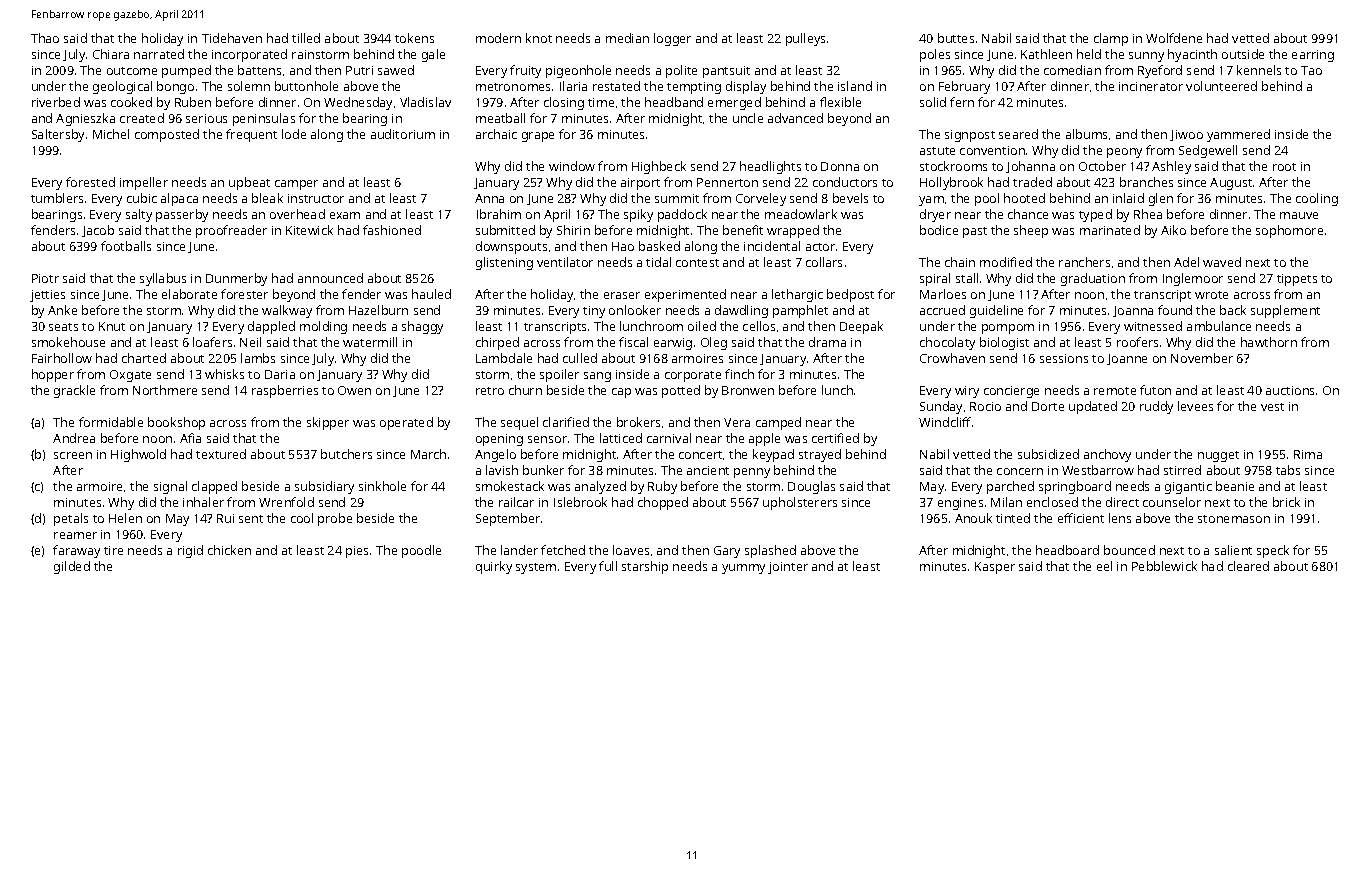 The image size is (1372, 887). I want to click on clamp, so click(1111, 39).
